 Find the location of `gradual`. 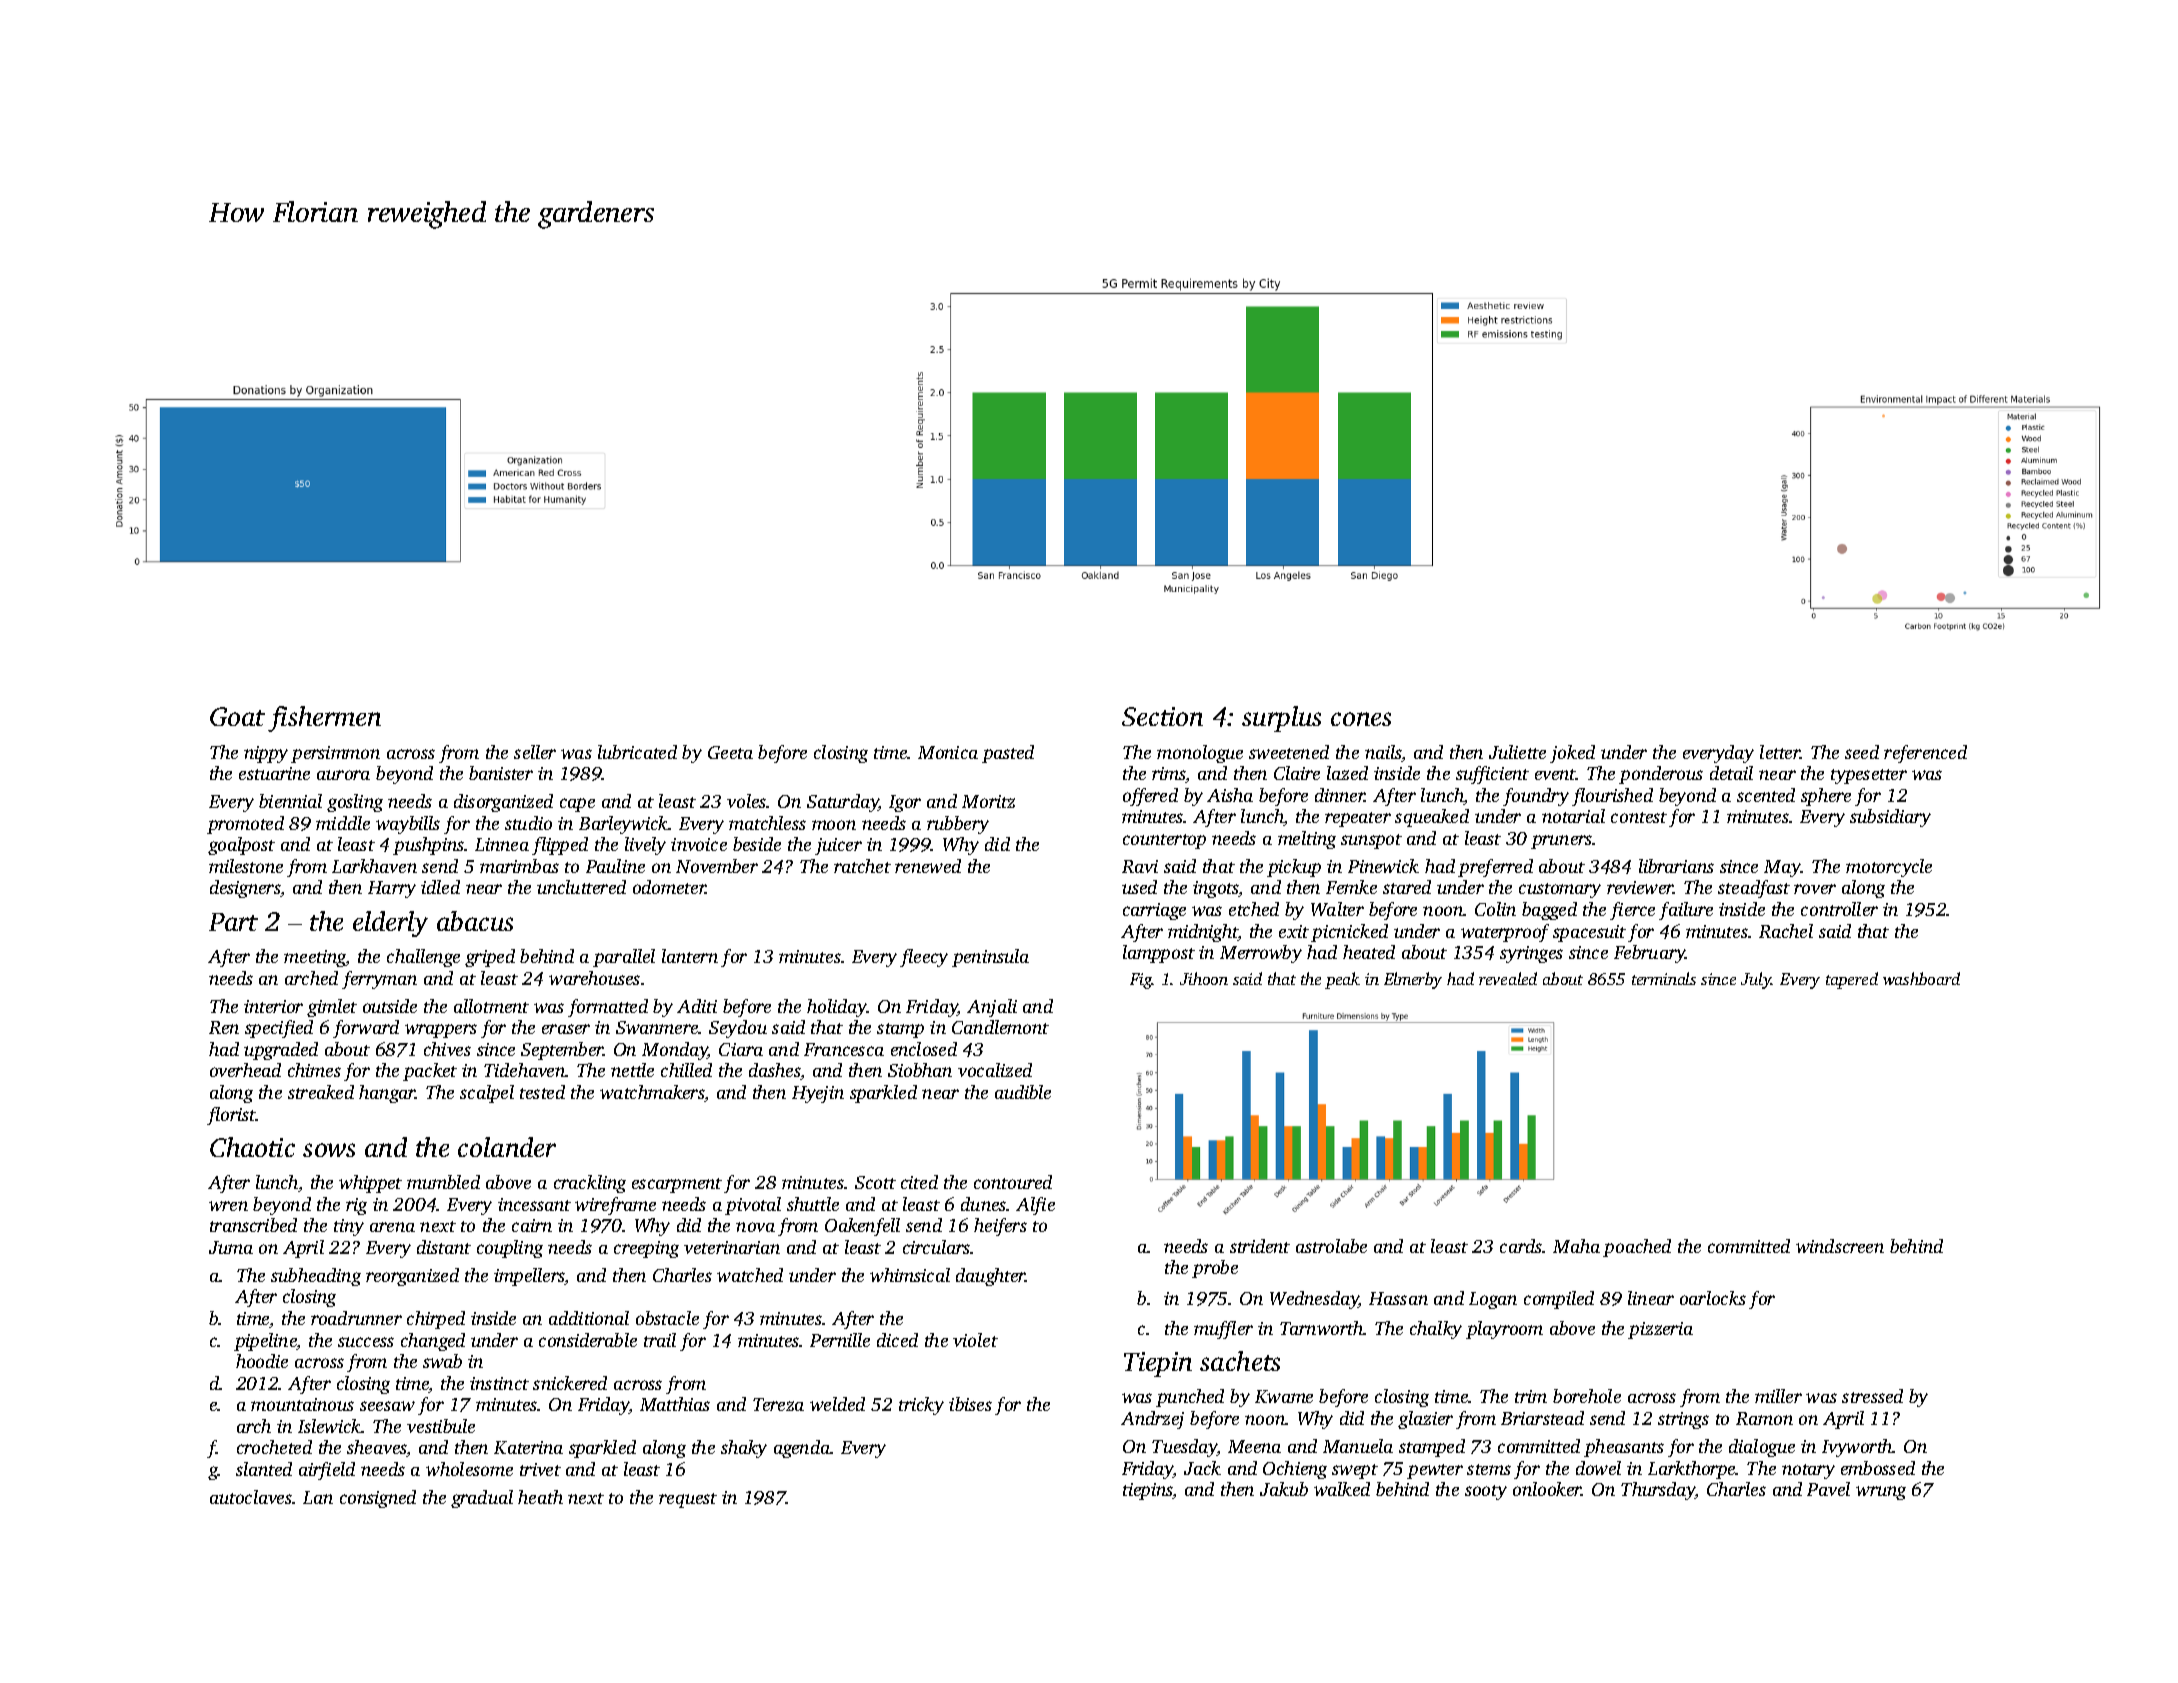

gradual is located at coordinates (482, 1499).
